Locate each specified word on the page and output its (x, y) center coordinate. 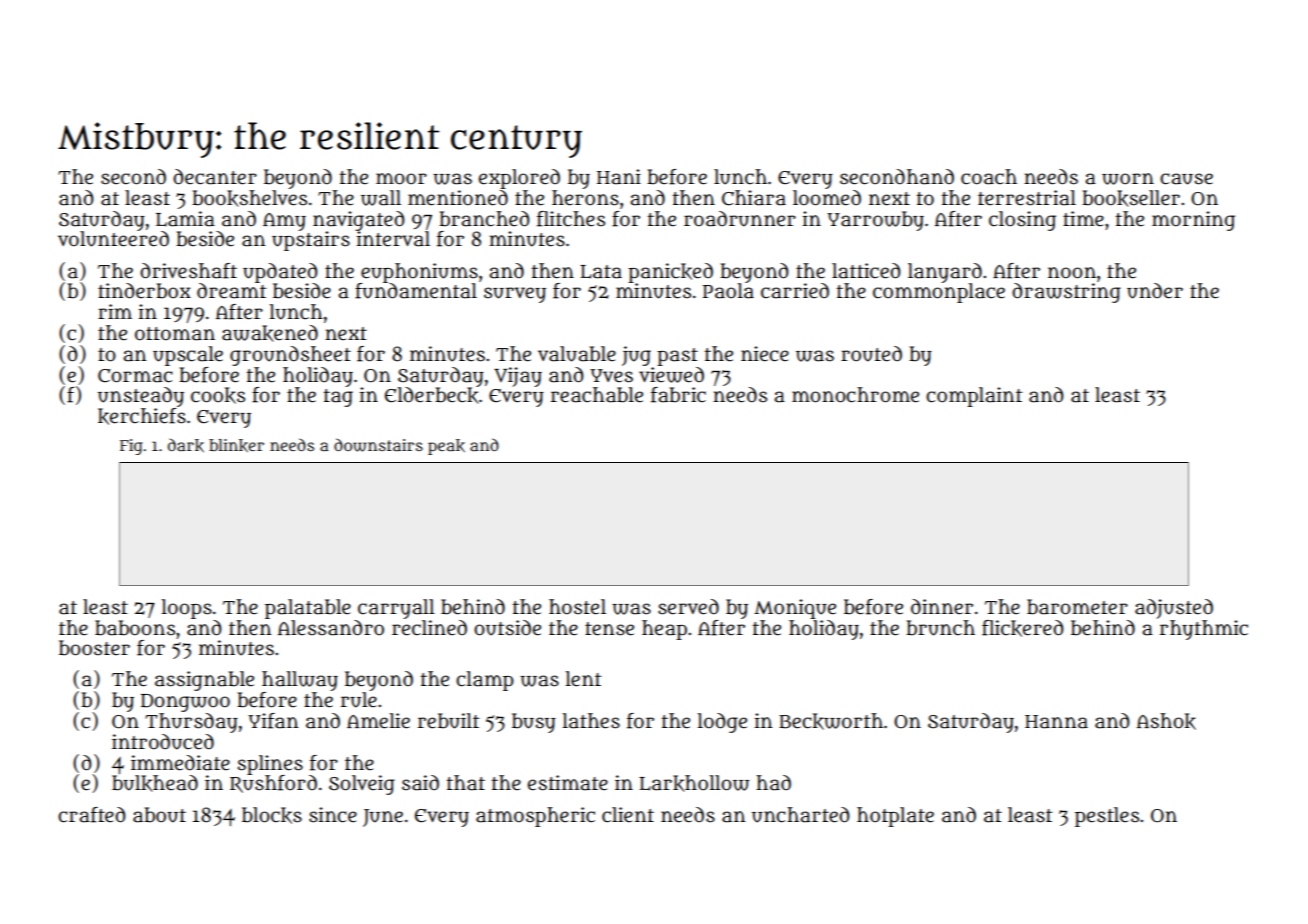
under (1155, 291)
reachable (597, 395)
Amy (284, 222)
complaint (974, 397)
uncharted (800, 815)
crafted (91, 815)
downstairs (378, 445)
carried (795, 291)
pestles (1107, 817)
